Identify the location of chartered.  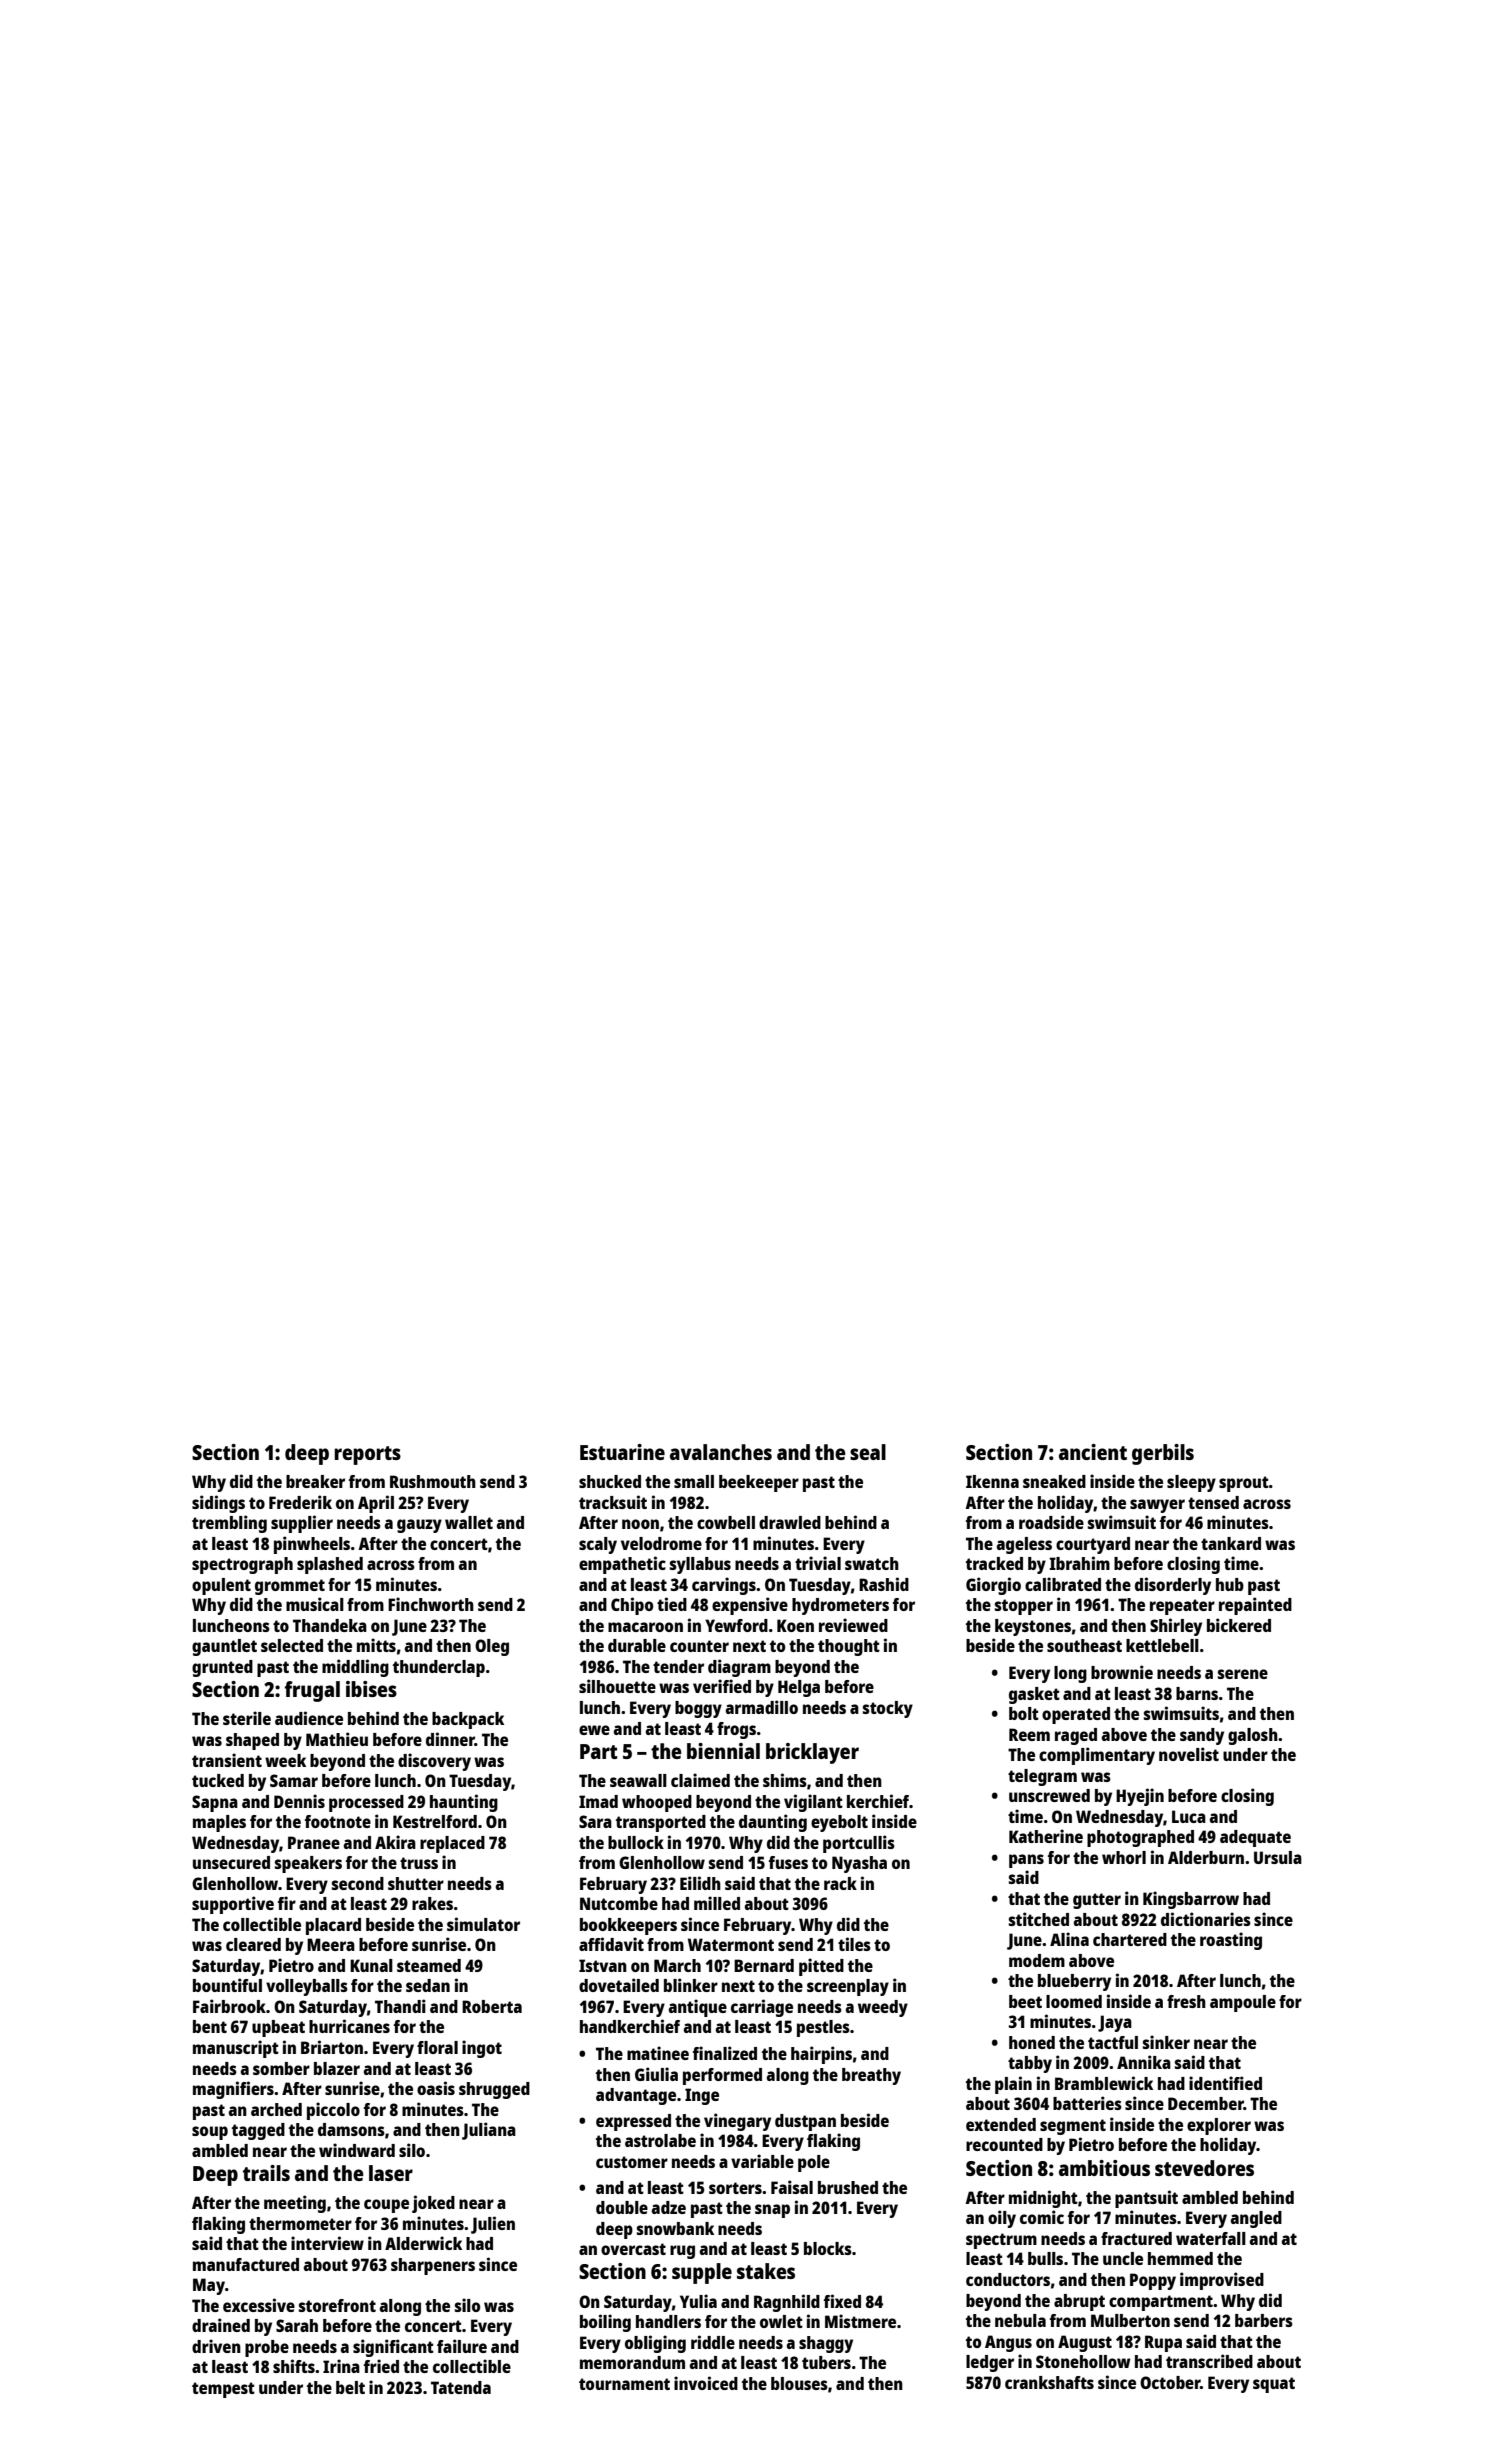
(1130, 1939).
